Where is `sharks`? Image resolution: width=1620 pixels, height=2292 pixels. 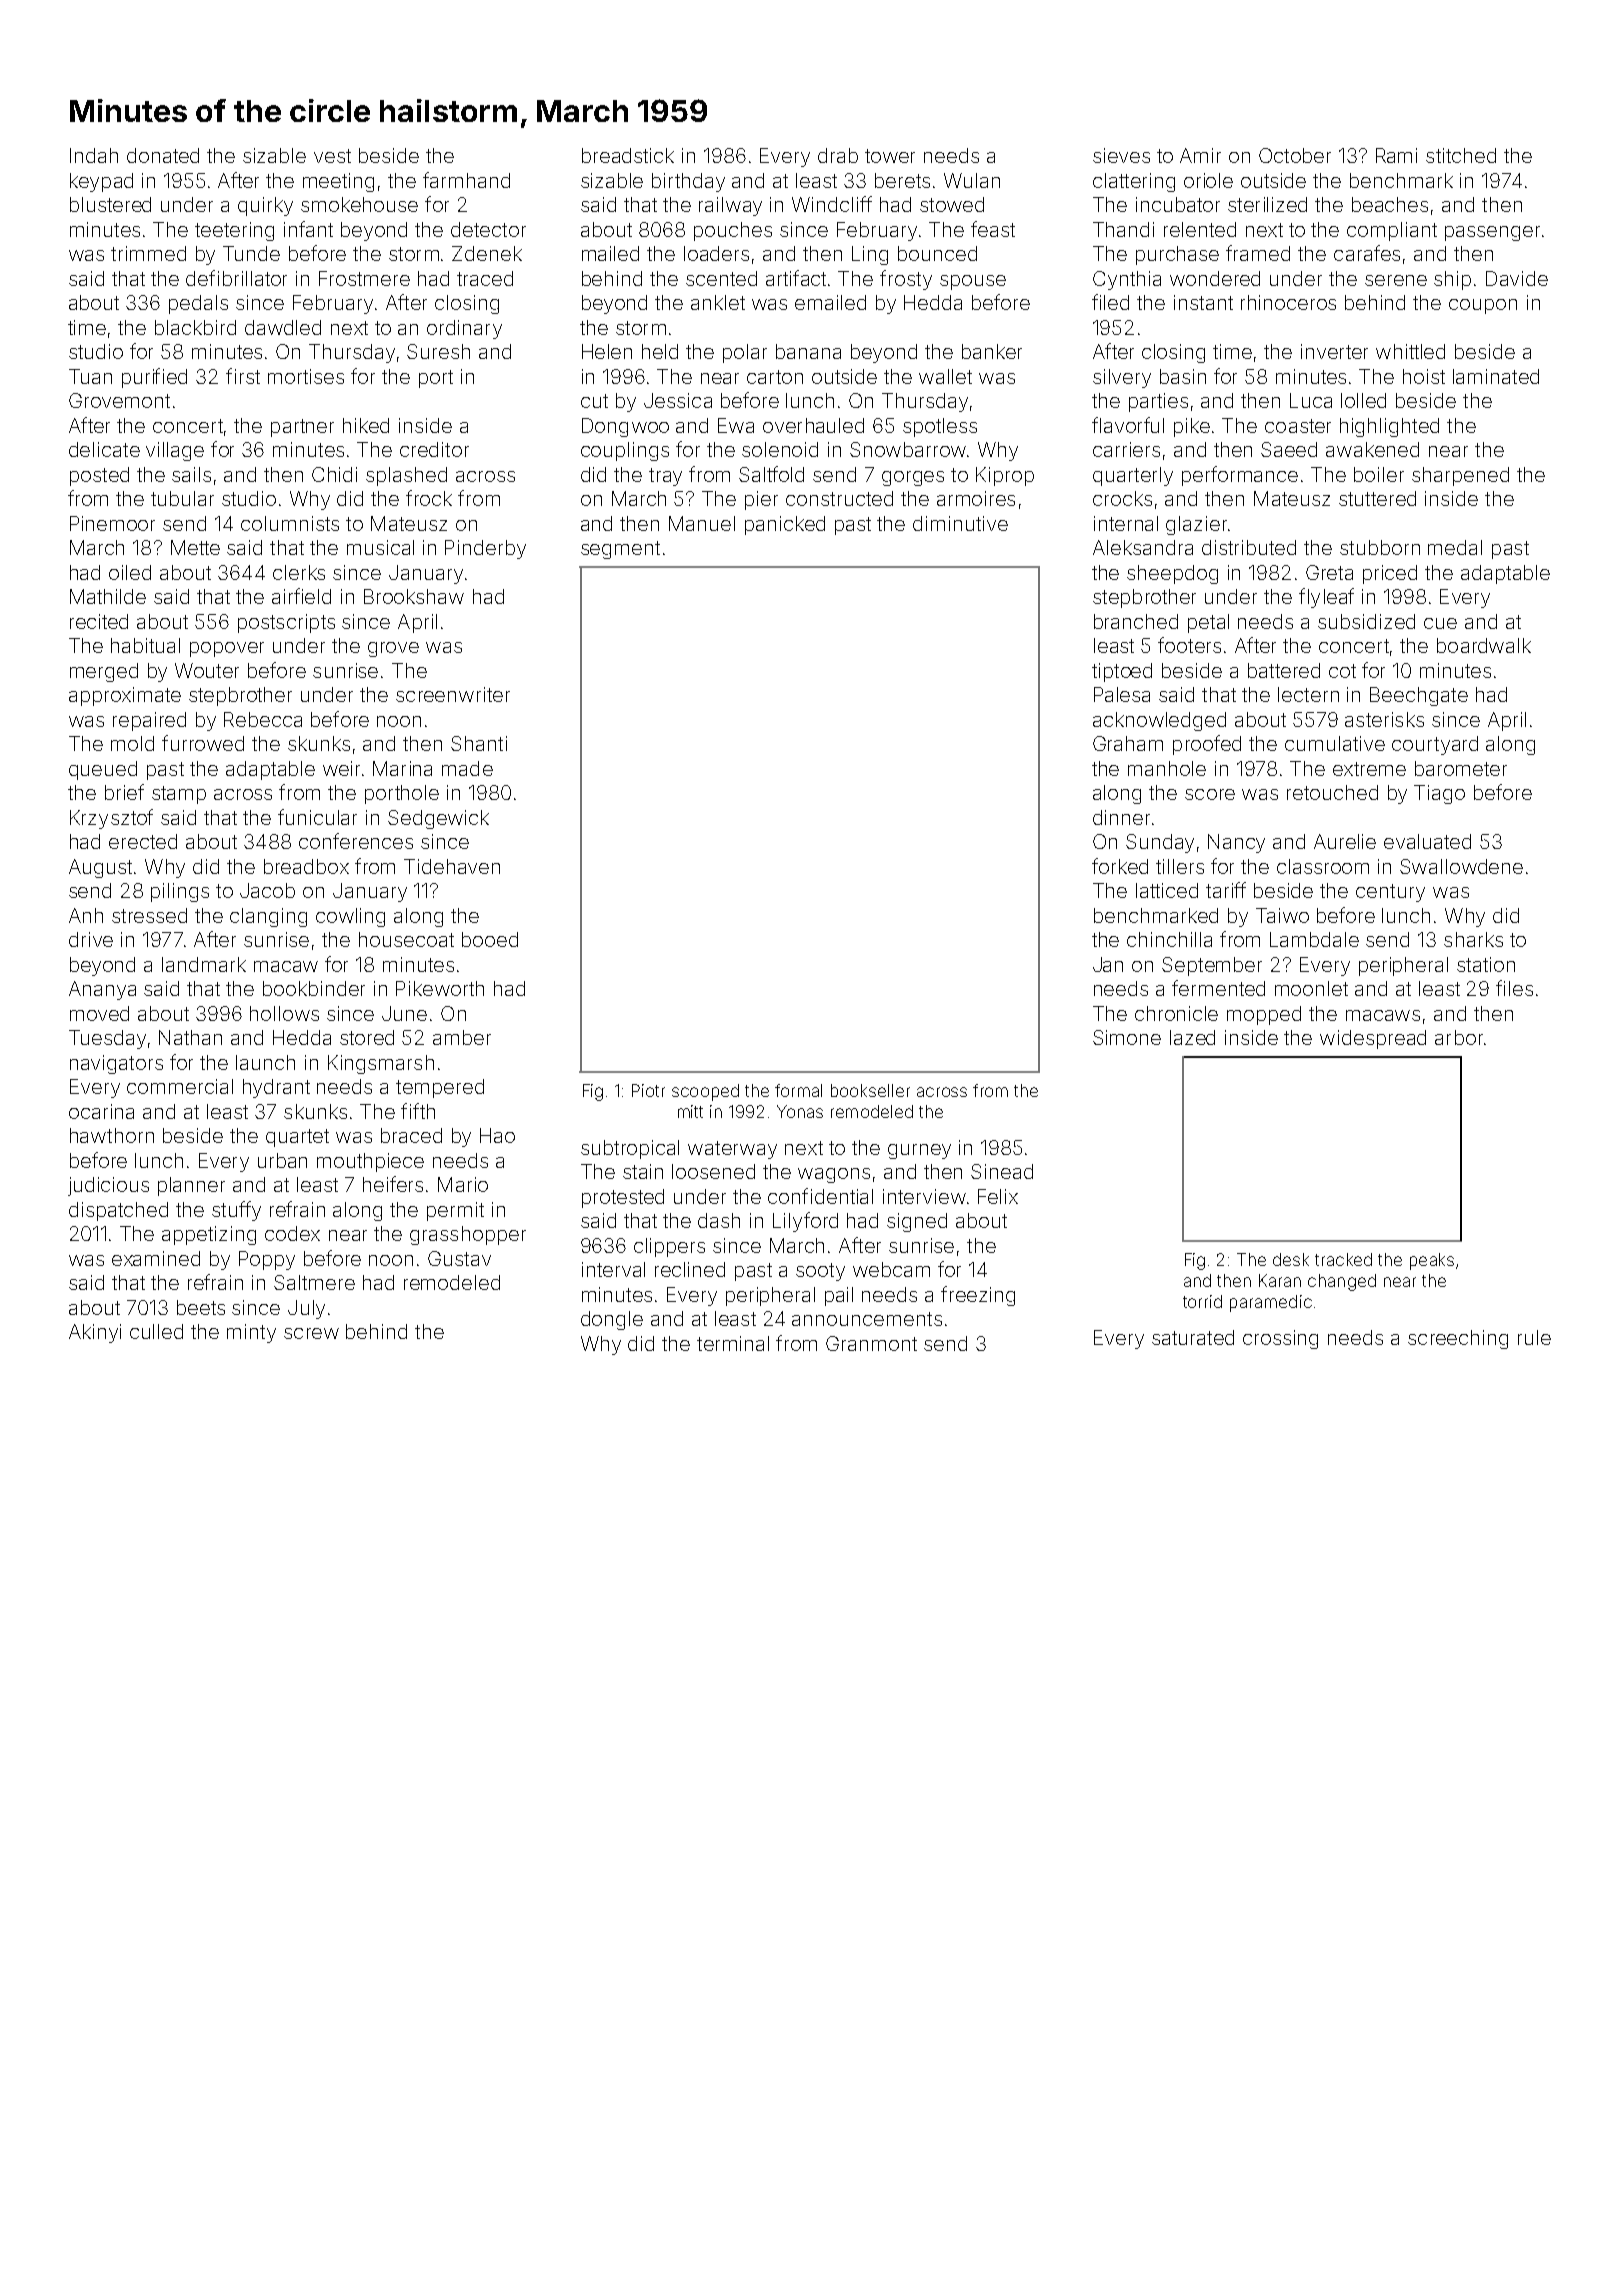 sharks is located at coordinates (1473, 939).
